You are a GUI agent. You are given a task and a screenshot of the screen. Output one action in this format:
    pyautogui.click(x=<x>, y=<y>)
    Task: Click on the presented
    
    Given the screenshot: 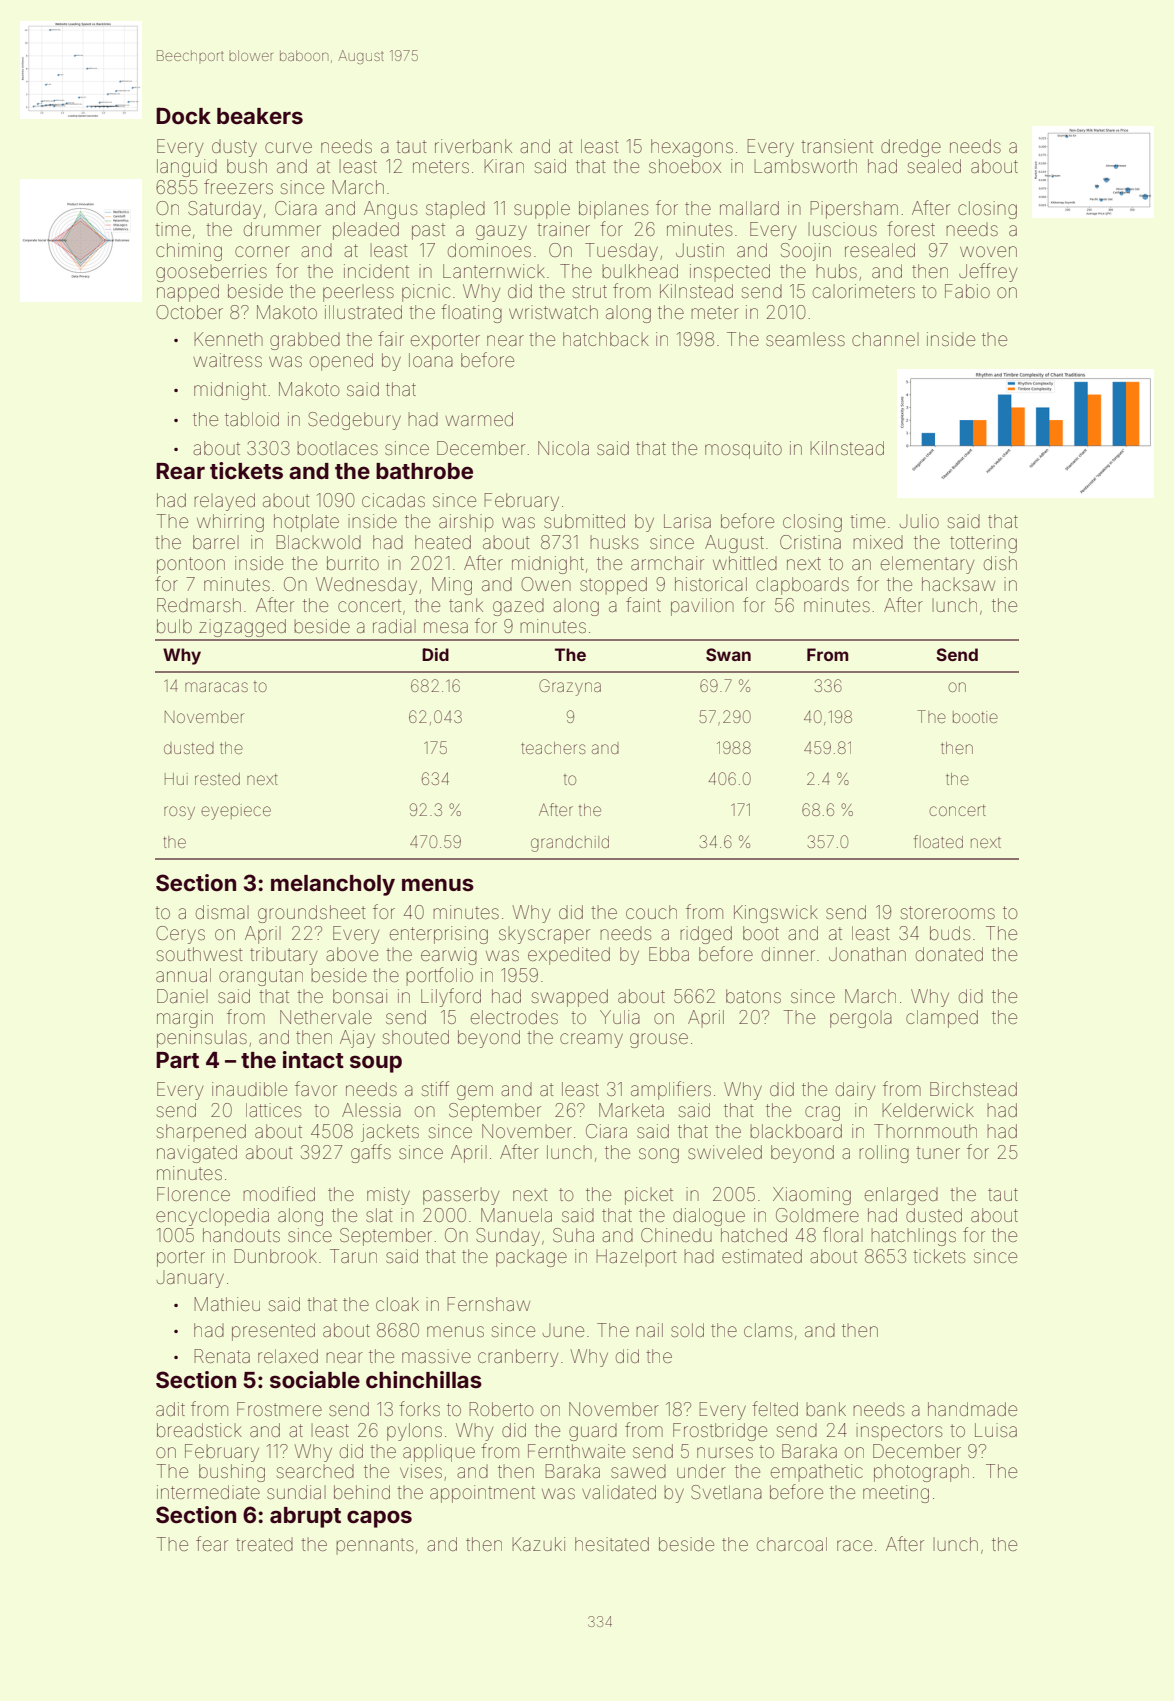 What is the action you would take?
    pyautogui.click(x=273, y=1332)
